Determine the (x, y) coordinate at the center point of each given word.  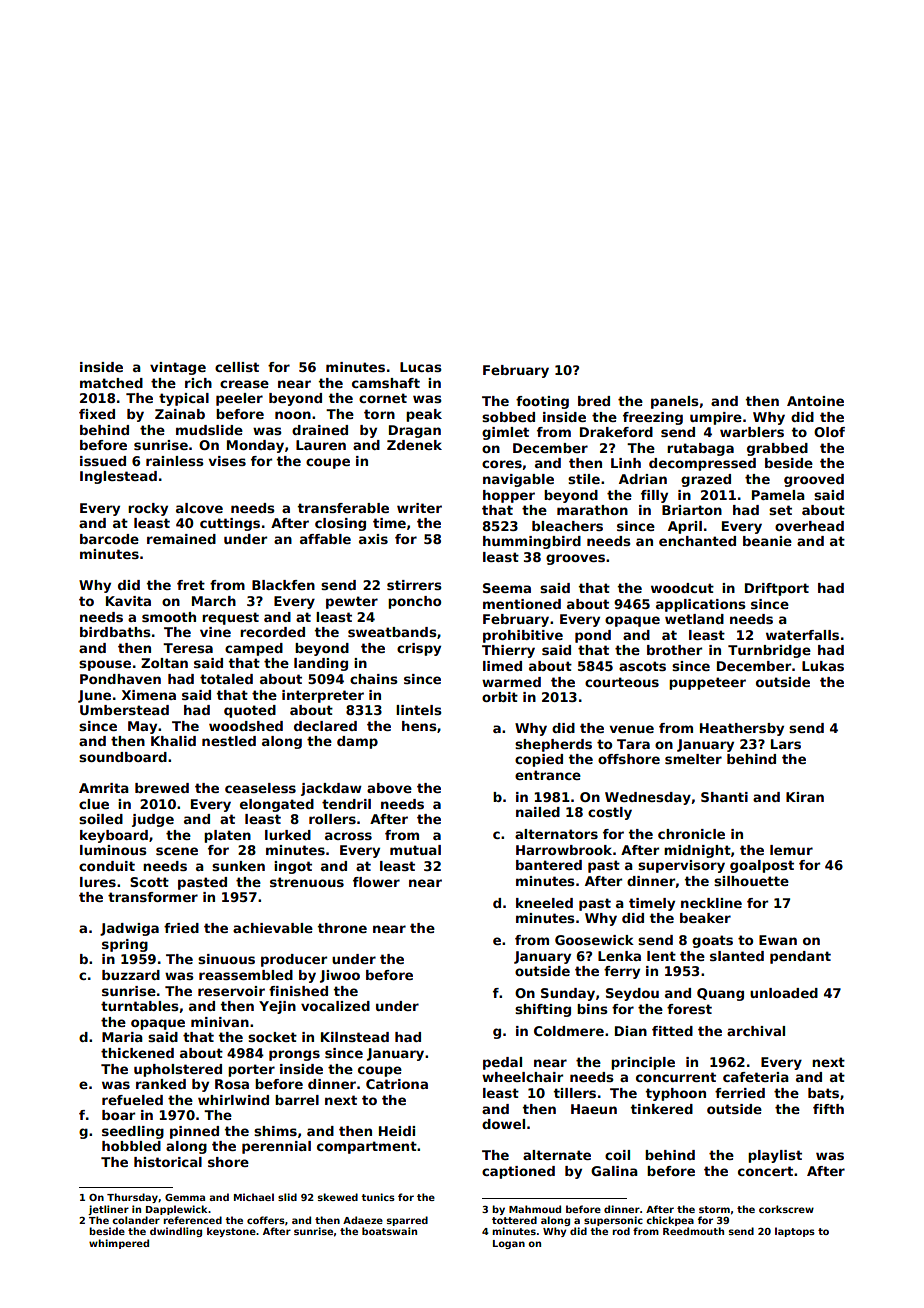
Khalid (173, 741)
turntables (140, 1006)
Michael (254, 1197)
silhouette (751, 881)
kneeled (544, 903)
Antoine (815, 401)
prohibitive (523, 636)
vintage (178, 368)
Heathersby (742, 729)
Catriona (397, 1084)
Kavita (128, 601)
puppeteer (707, 683)
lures (98, 882)
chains (374, 679)
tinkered (661, 1109)
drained (320, 430)
